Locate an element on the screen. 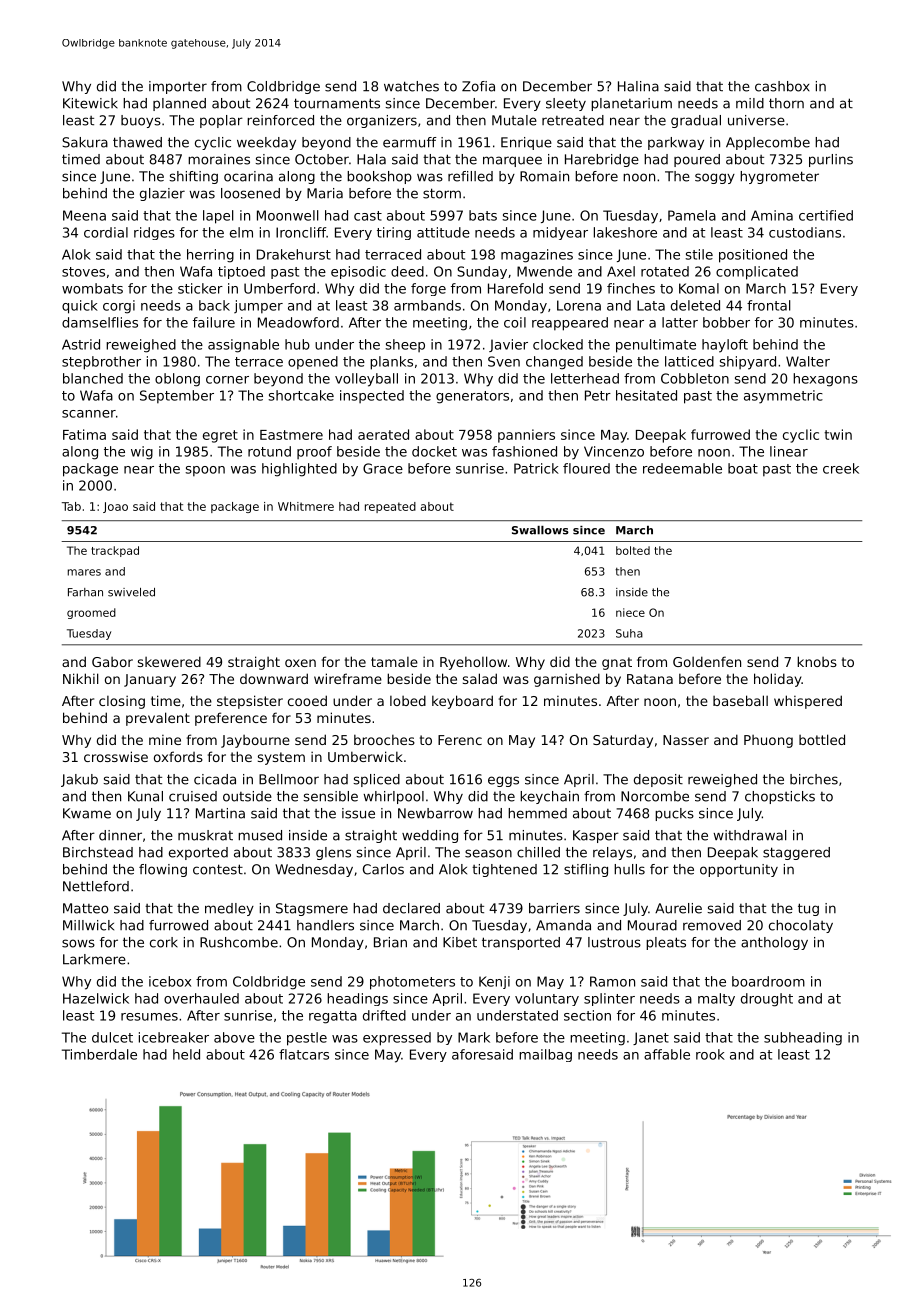 The width and height of the screenshot is (924, 1308). watches is located at coordinates (411, 86).
